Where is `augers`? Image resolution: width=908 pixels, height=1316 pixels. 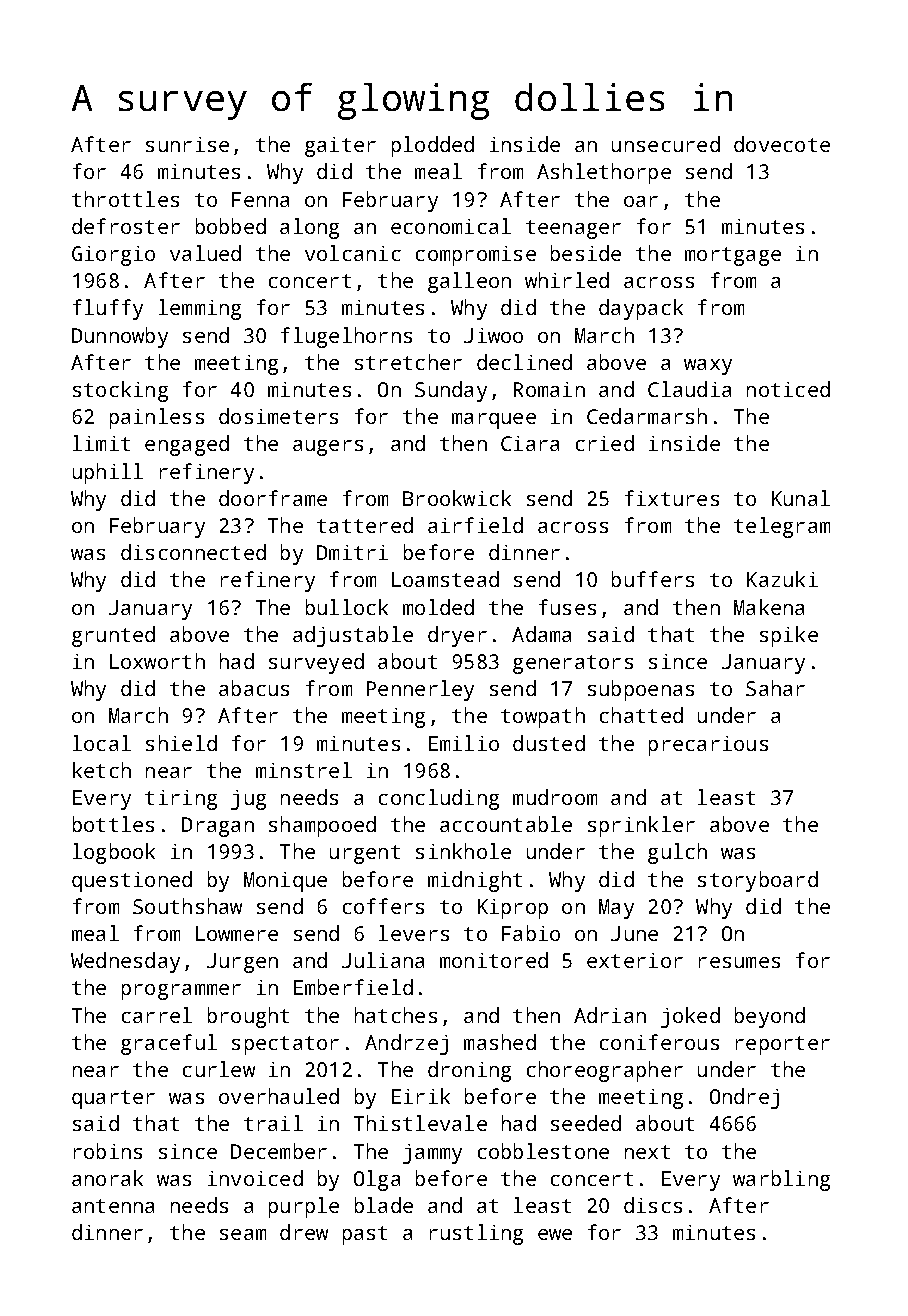 augers is located at coordinates (328, 448).
